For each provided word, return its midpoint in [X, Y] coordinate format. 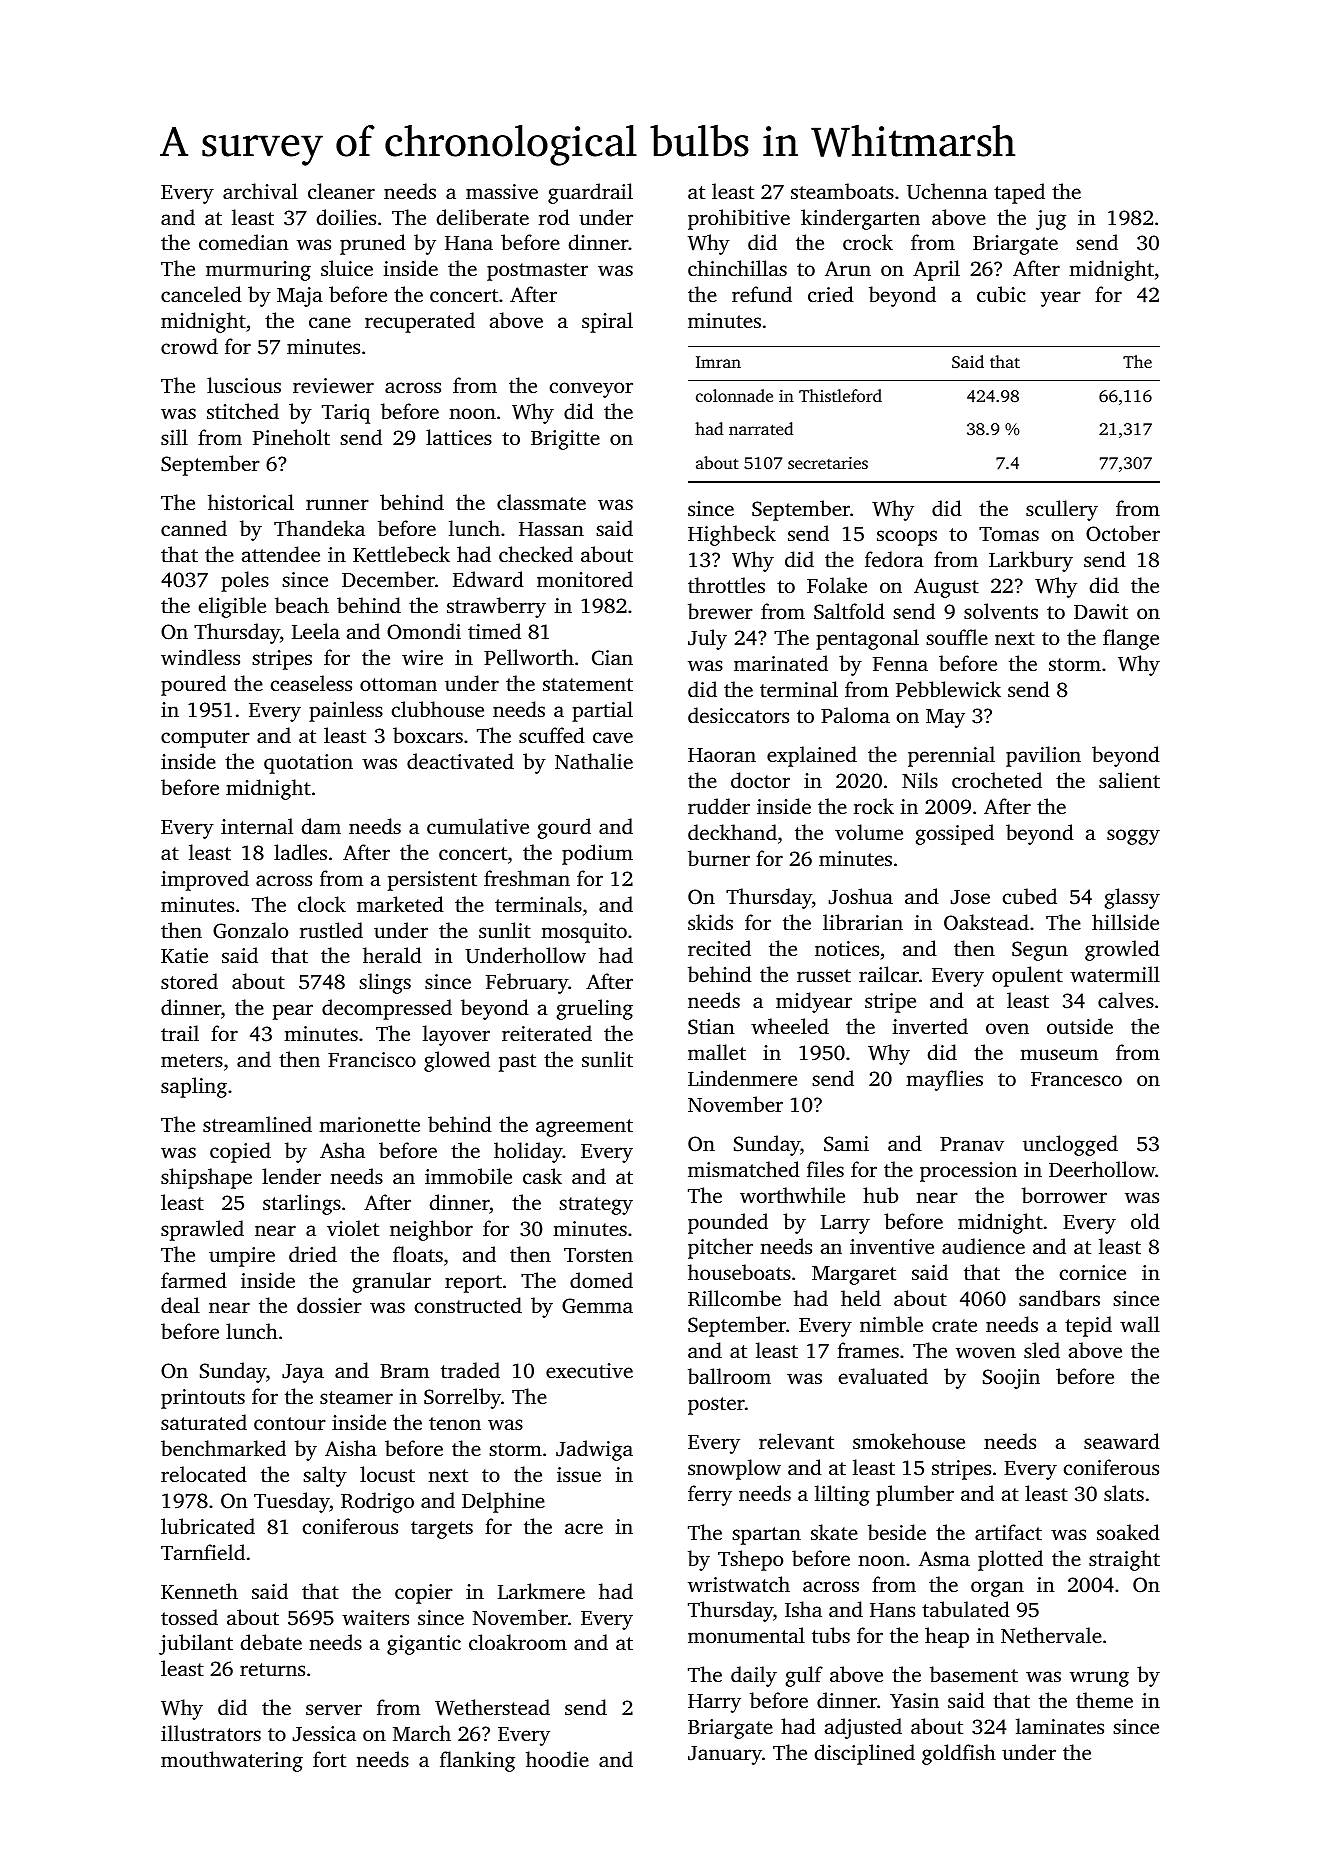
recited [719, 948]
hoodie [557, 1759]
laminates [1060, 1726]
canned [194, 528]
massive [502, 191]
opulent [1027, 976]
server [334, 1709]
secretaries [828, 463]
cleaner [341, 191]
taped [1019, 193]
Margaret [854, 1275]
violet [353, 1228]
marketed [400, 904]
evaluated [883, 1376]
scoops [907, 538]
